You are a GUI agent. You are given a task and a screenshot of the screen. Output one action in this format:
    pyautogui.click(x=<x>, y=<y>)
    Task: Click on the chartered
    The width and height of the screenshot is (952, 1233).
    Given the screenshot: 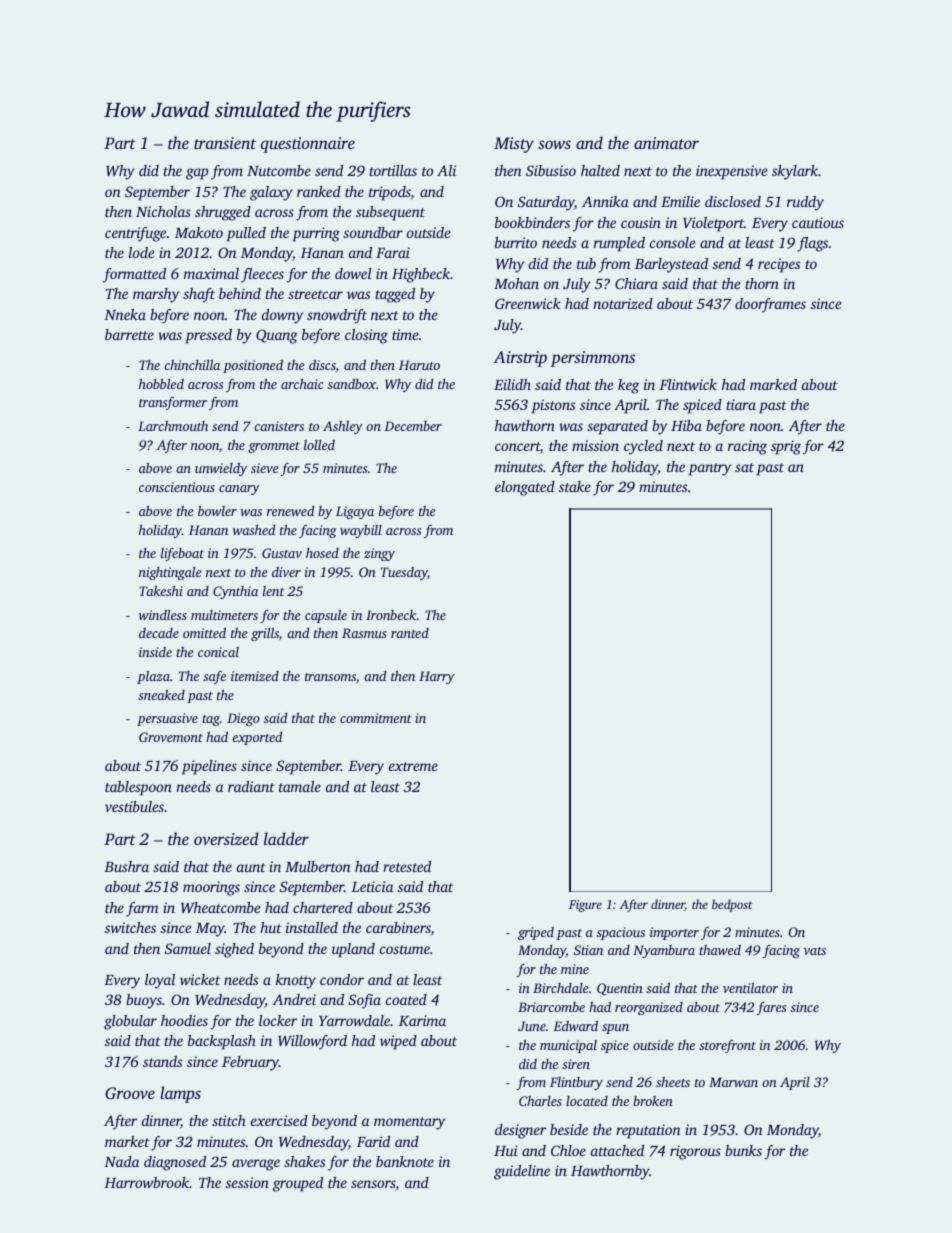 What is the action you would take?
    pyautogui.click(x=323, y=907)
